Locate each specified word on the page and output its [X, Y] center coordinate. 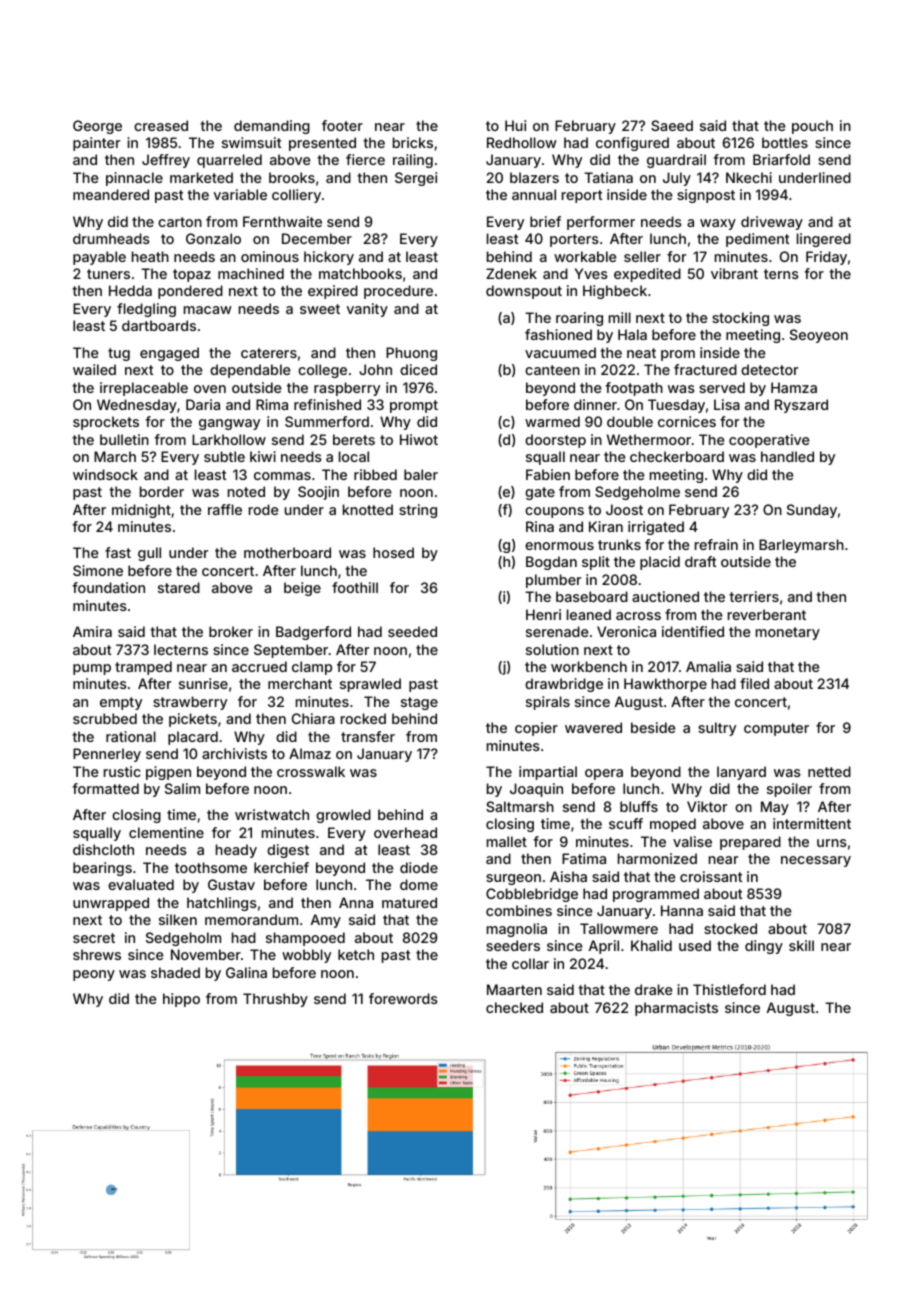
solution [552, 649]
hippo [181, 1000]
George [97, 127]
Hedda [130, 290]
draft [700, 561]
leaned [589, 614]
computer [776, 729]
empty [121, 703]
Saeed [672, 125]
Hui [515, 125]
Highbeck [615, 292]
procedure [398, 292]
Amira [92, 631]
